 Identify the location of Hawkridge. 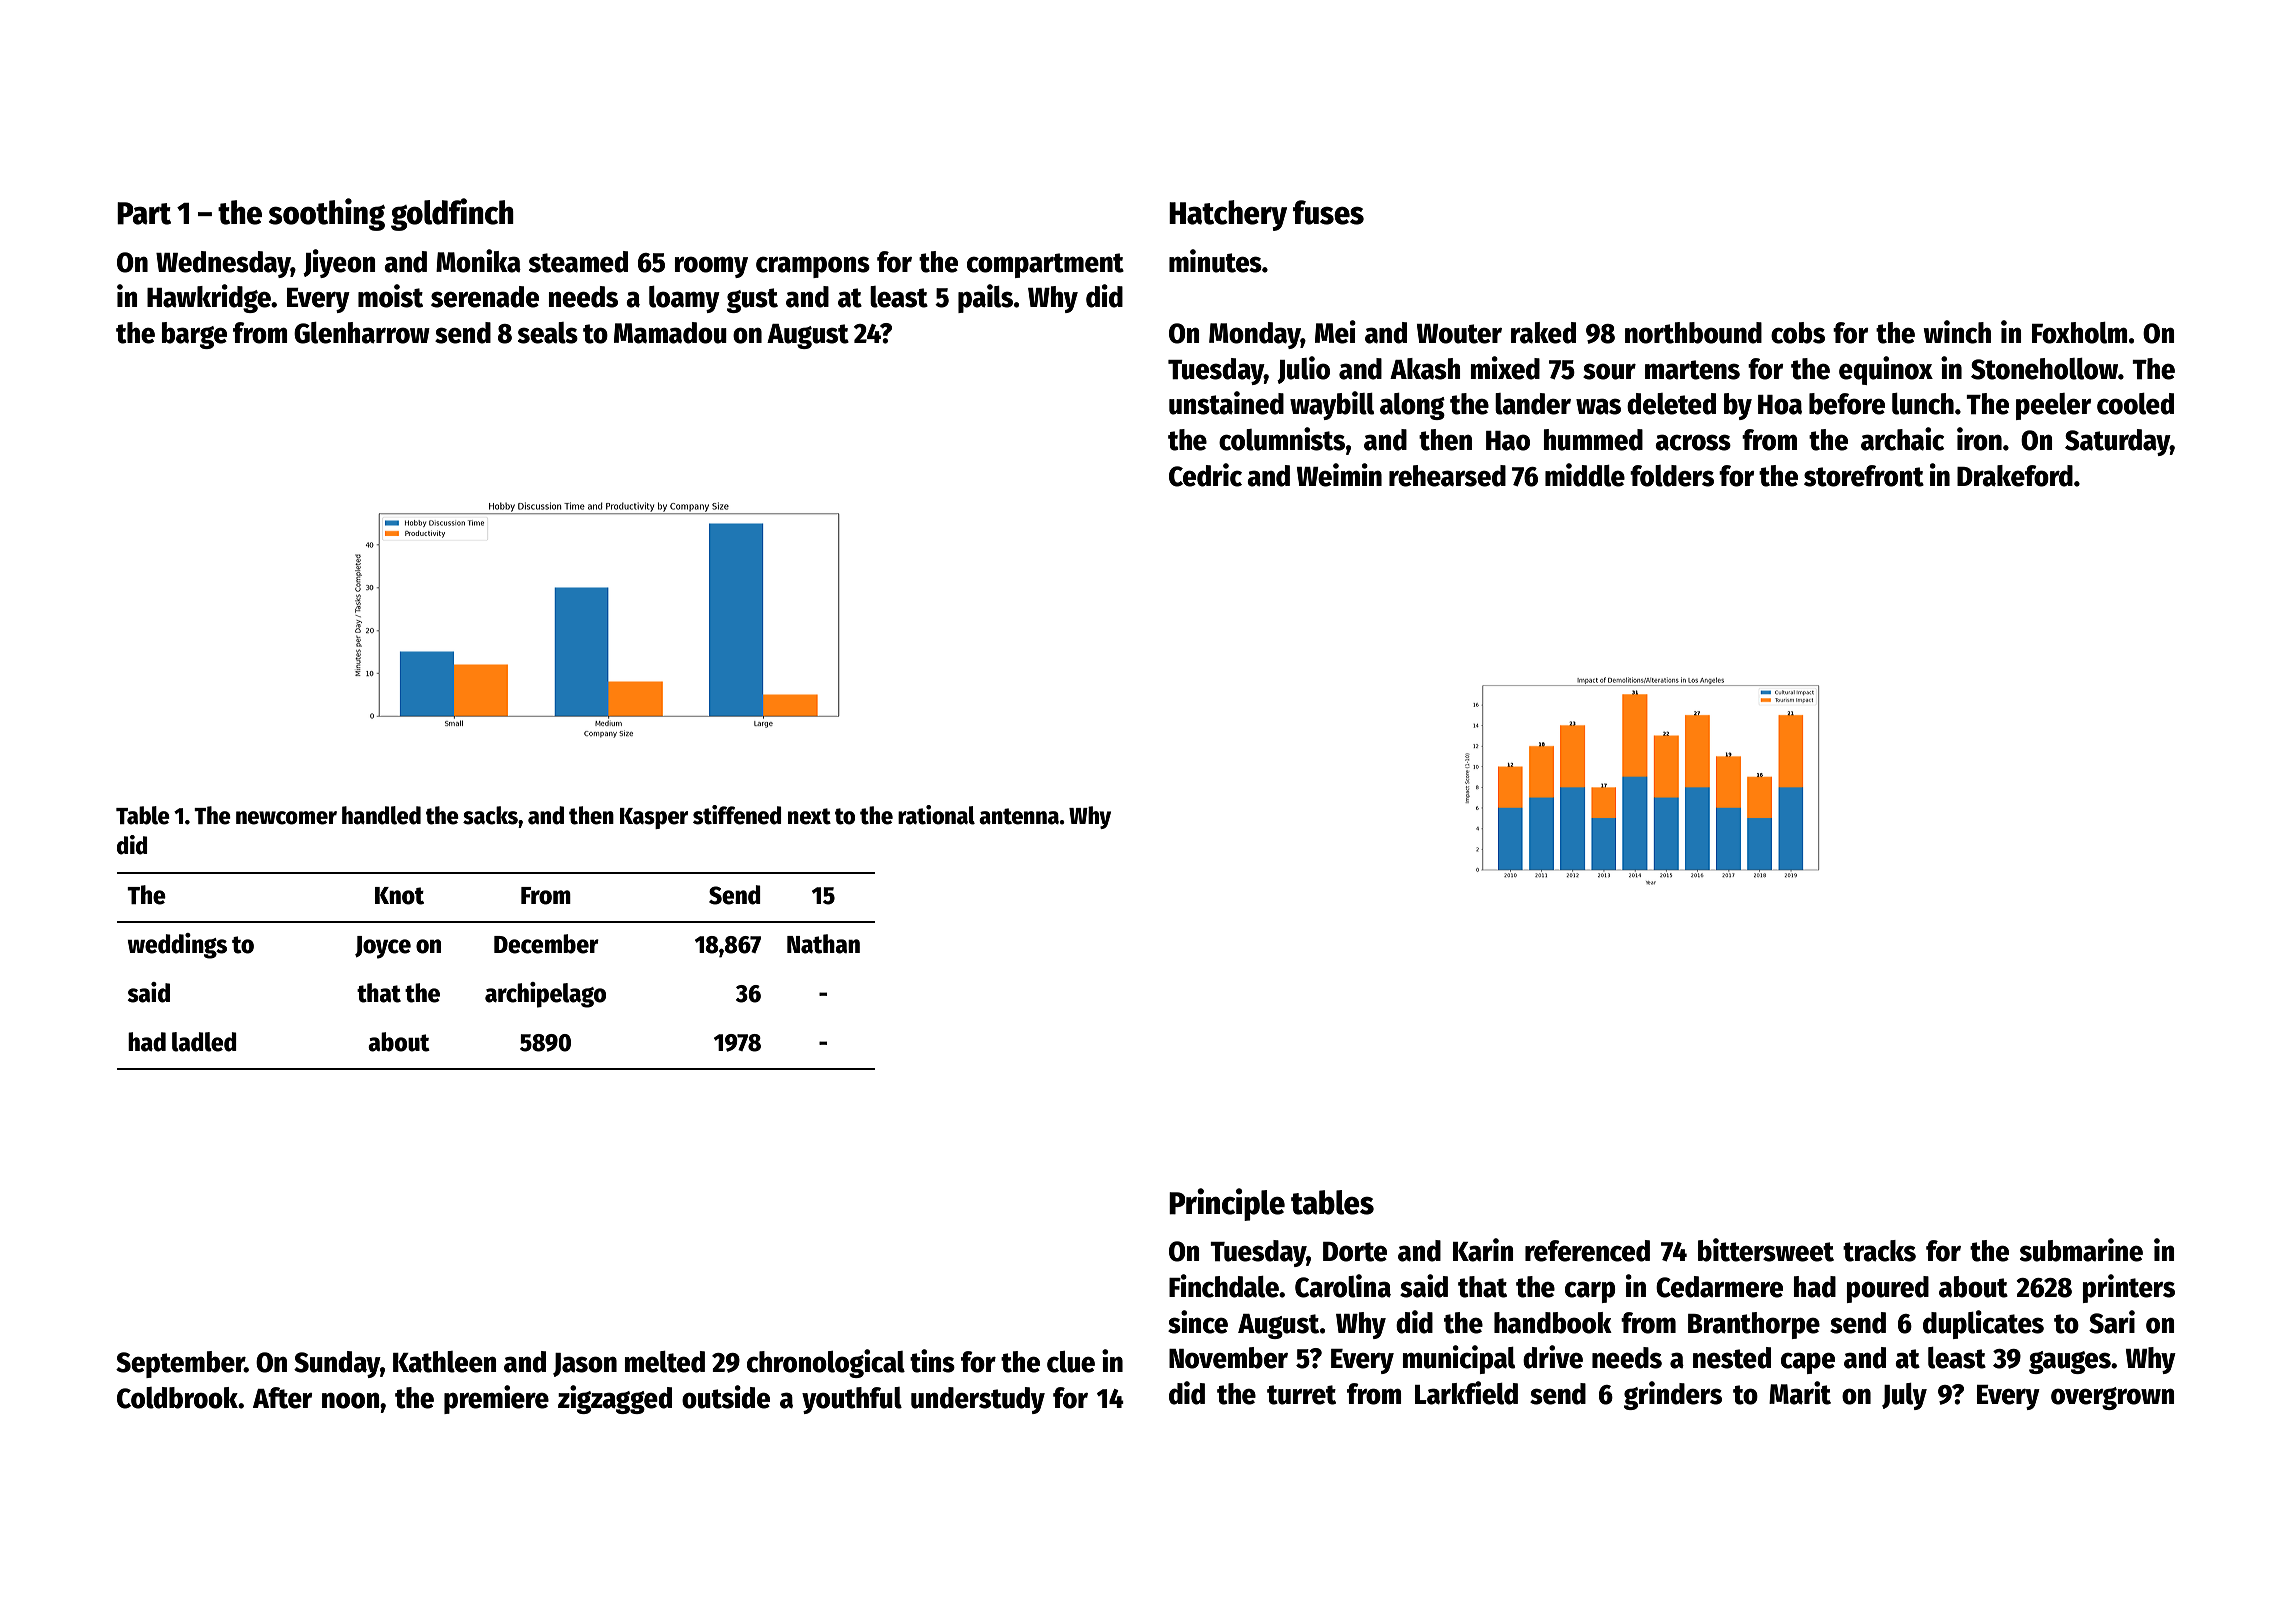
(209, 298).
